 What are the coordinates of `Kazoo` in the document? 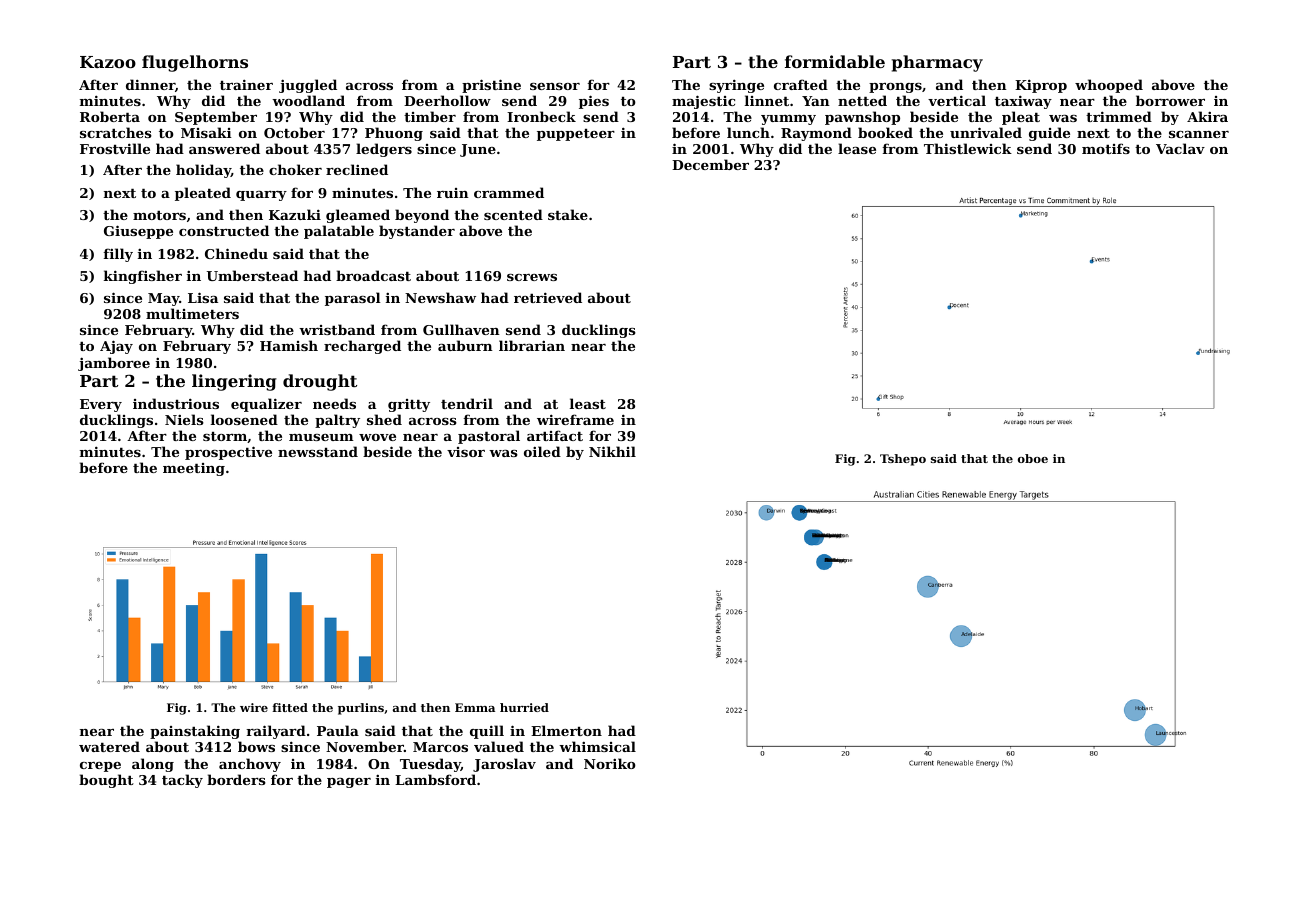 It's located at (108, 62).
